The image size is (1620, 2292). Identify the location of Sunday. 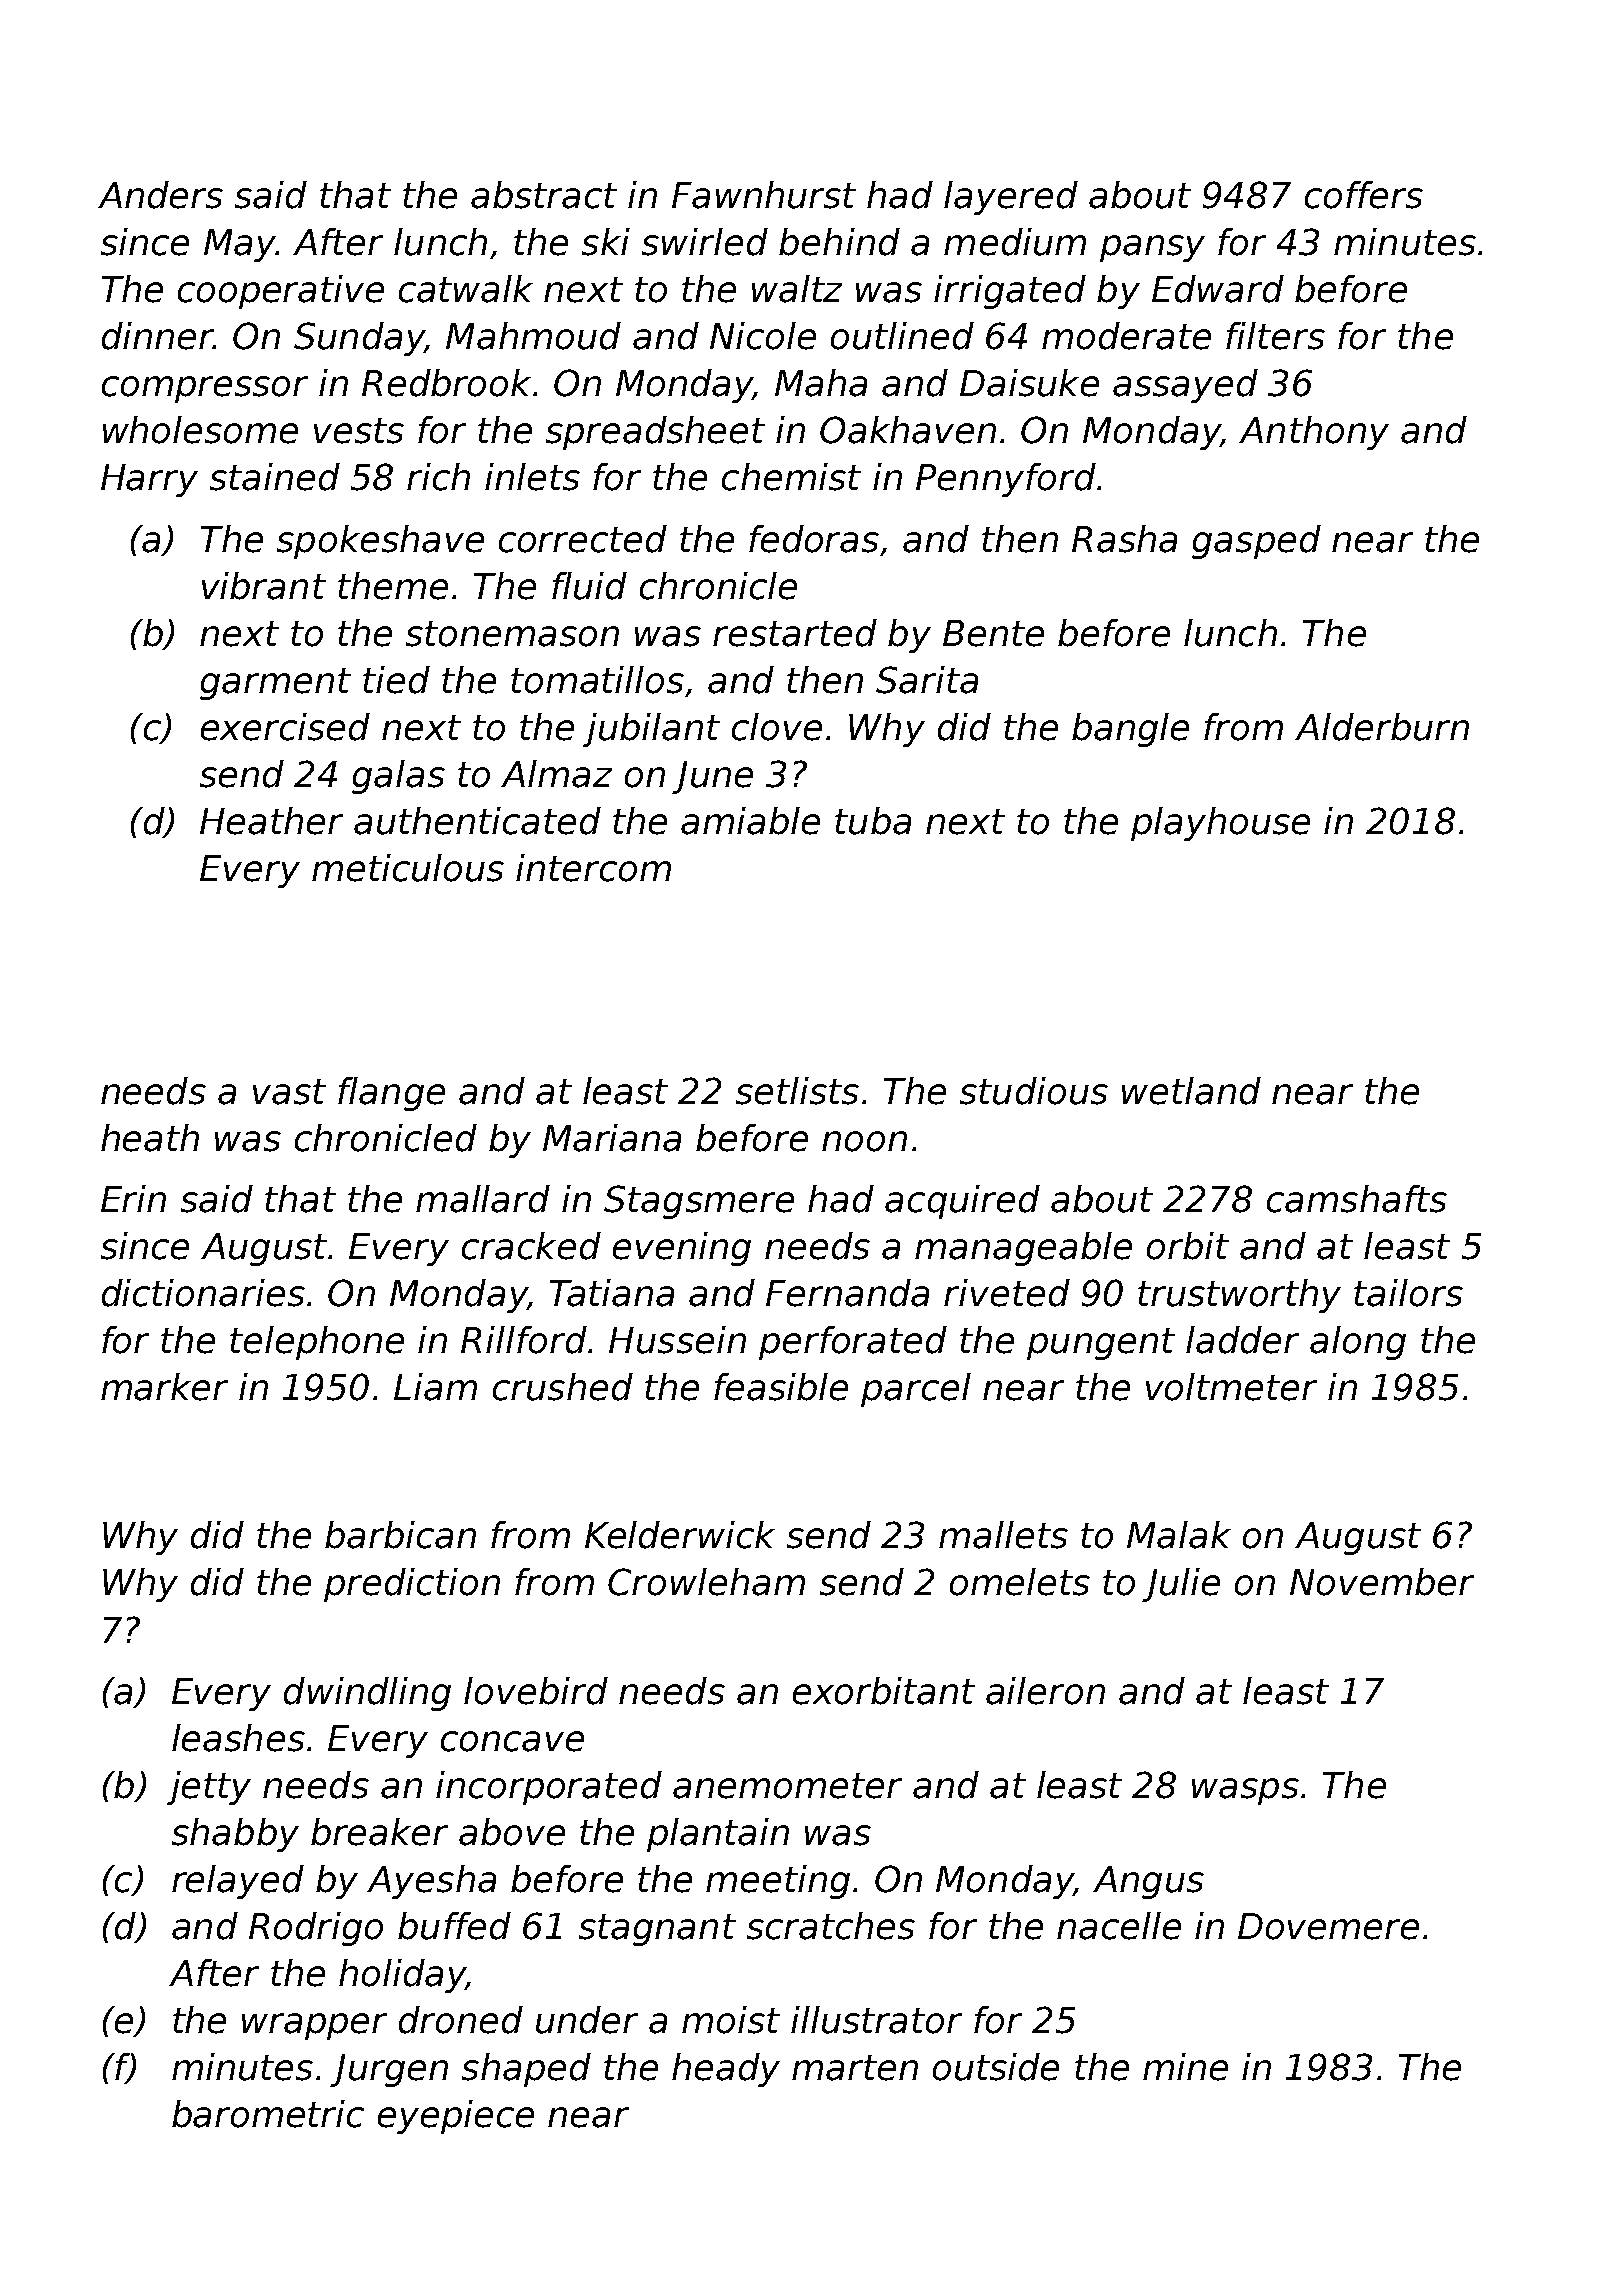
(359, 339).
